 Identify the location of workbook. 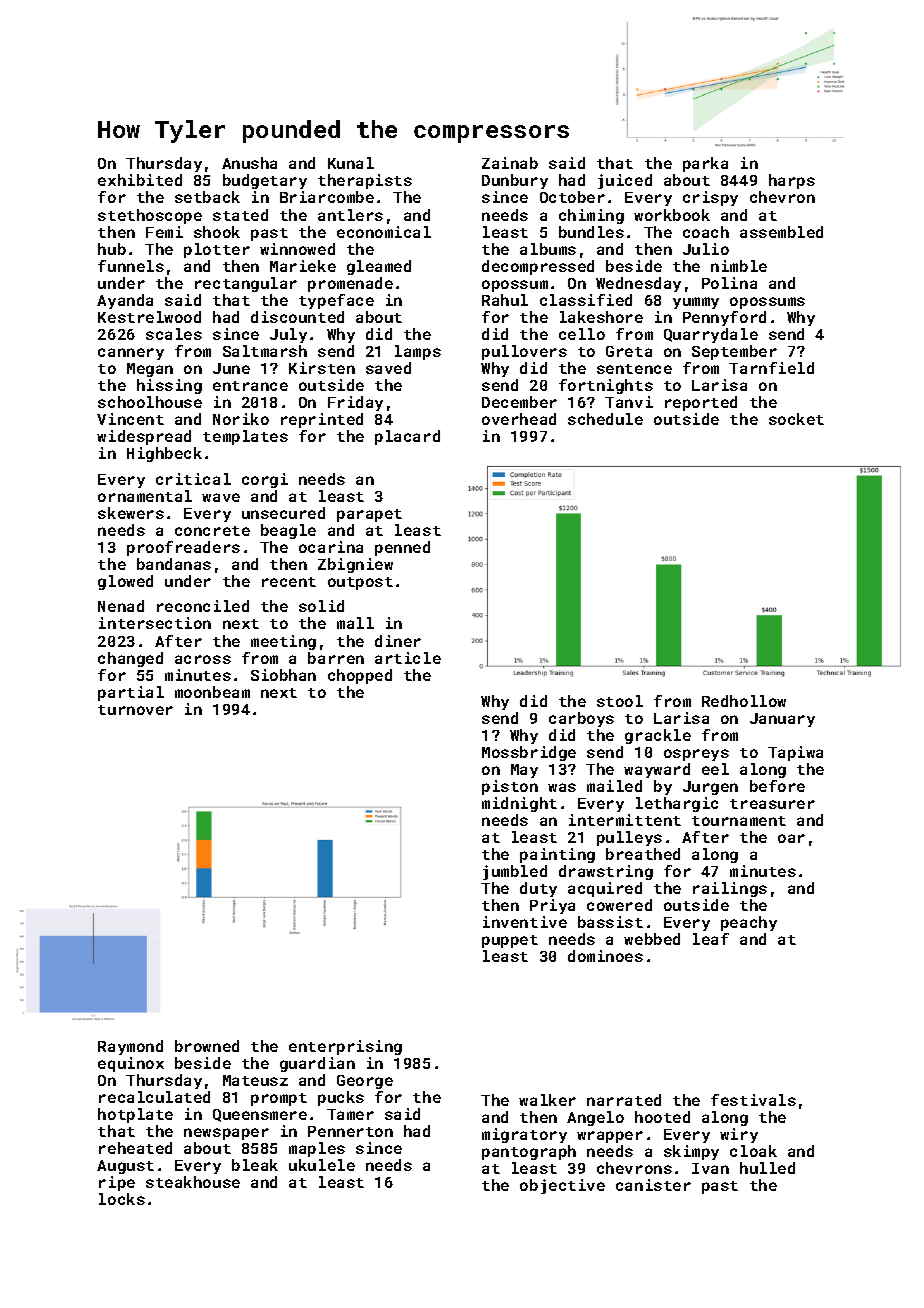
(672, 215).
